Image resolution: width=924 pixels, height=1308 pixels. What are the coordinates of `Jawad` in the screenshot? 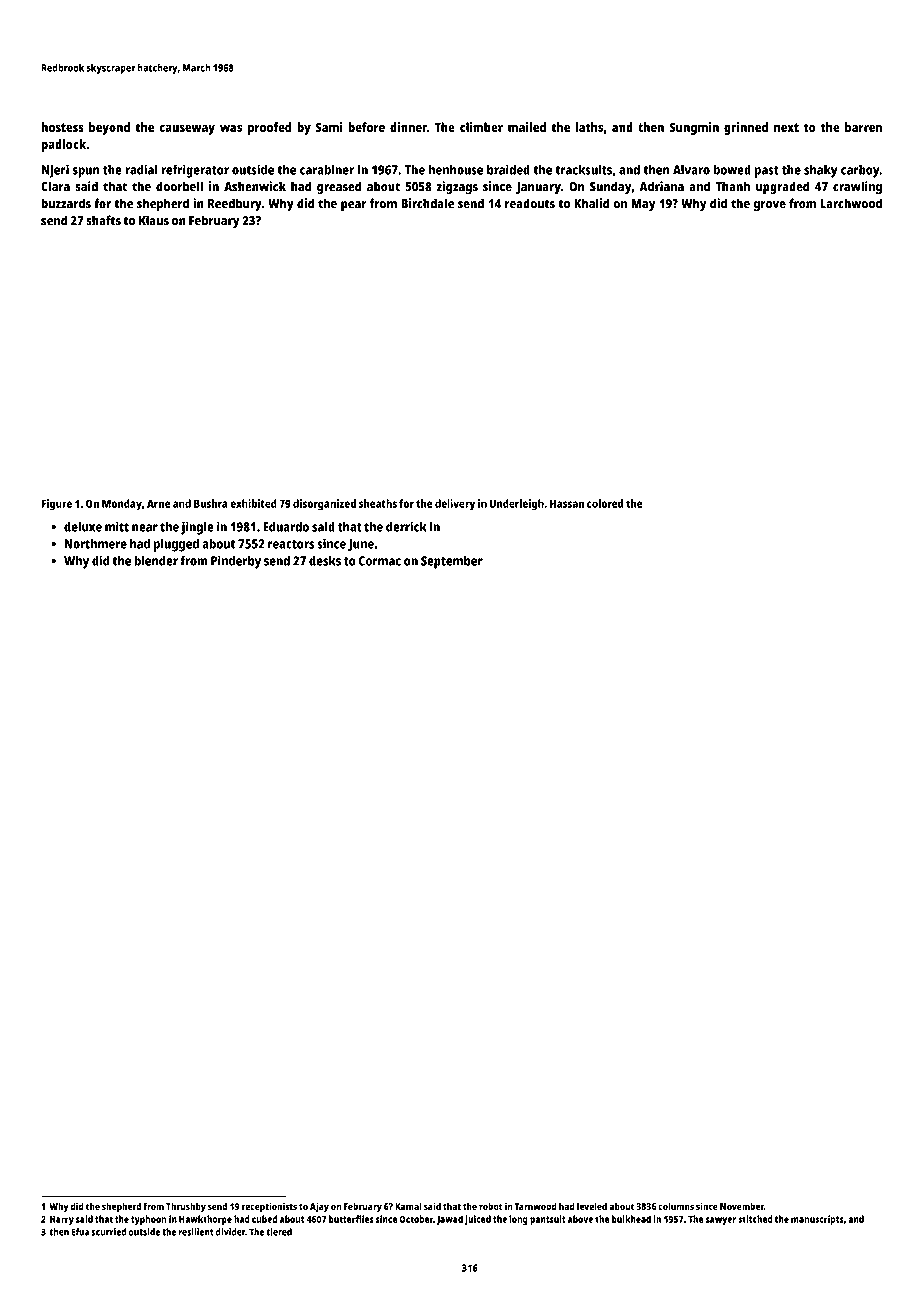 It's located at (449, 1220).
